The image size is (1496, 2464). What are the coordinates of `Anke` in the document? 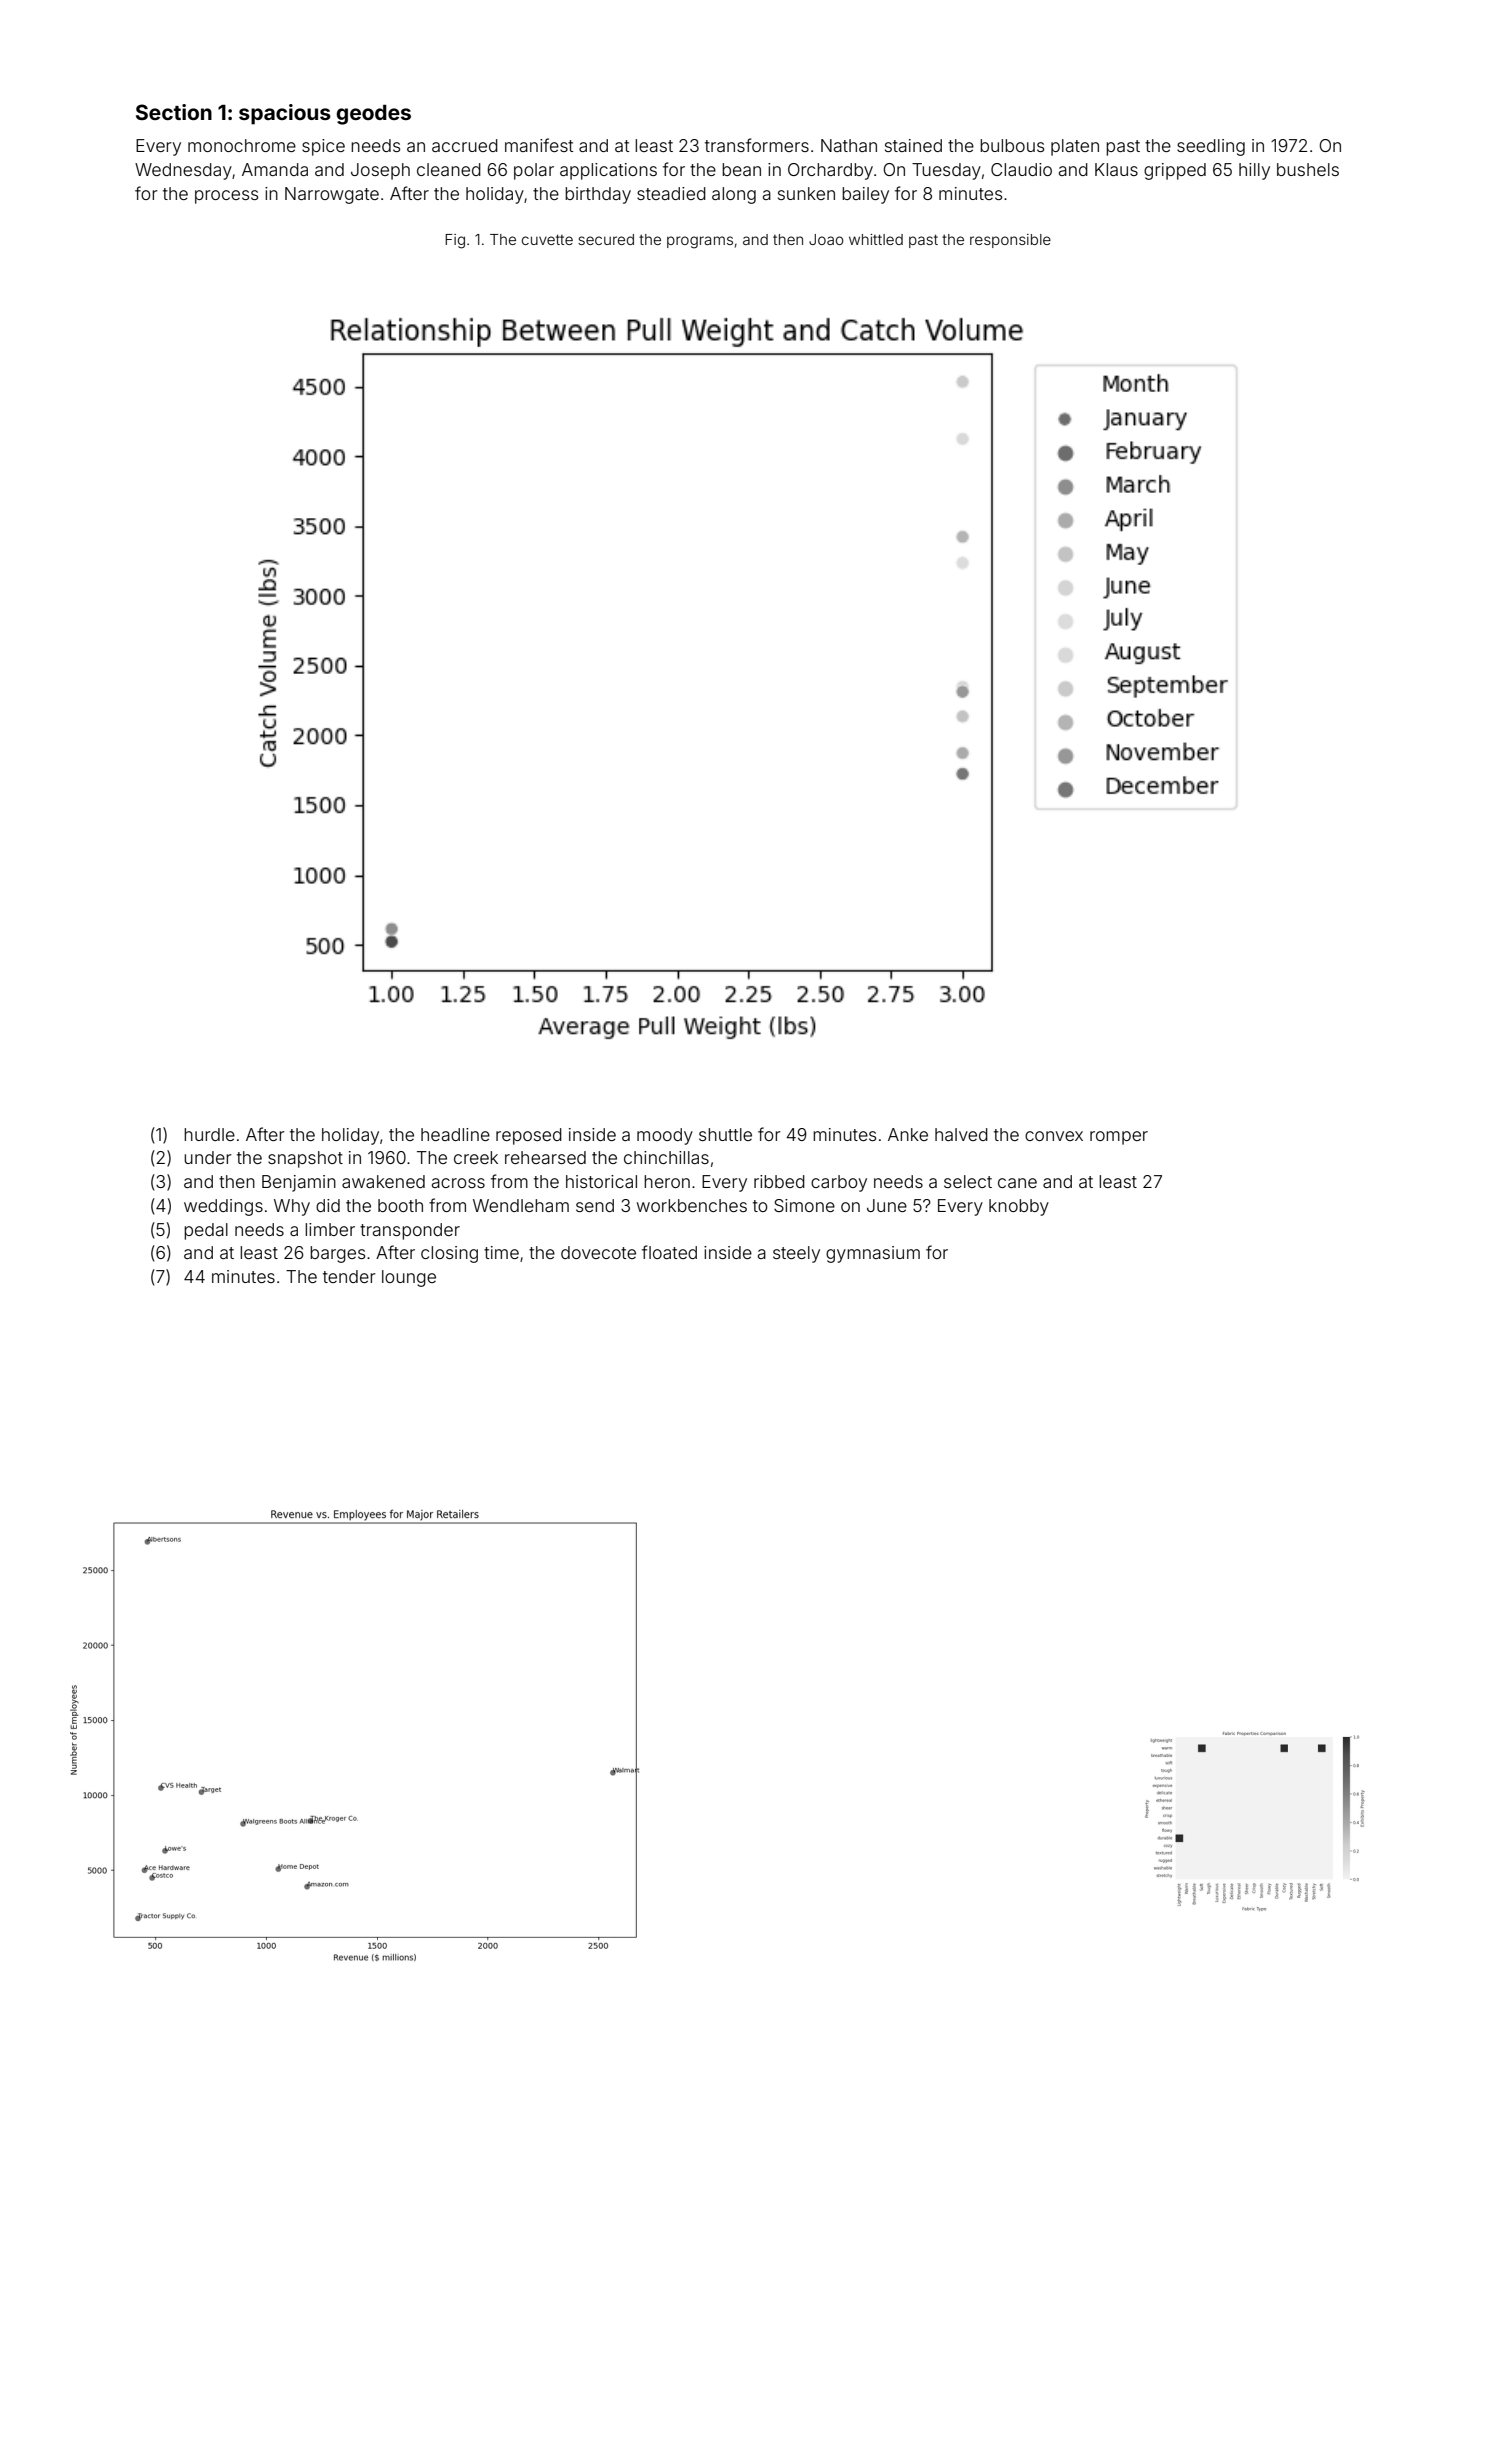 It's located at (908, 1134).
